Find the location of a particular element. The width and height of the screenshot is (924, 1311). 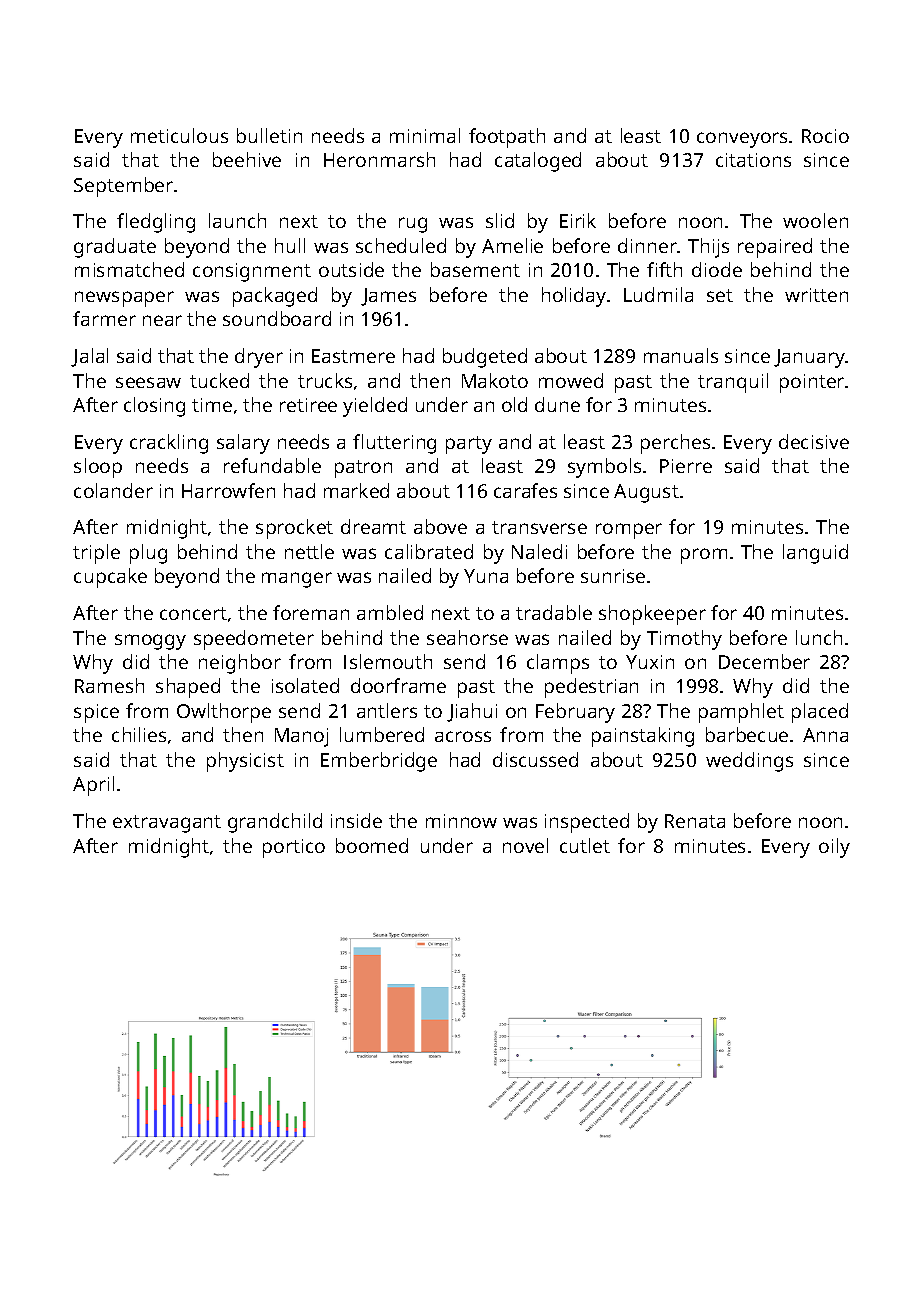

sloop is located at coordinates (98, 468).
